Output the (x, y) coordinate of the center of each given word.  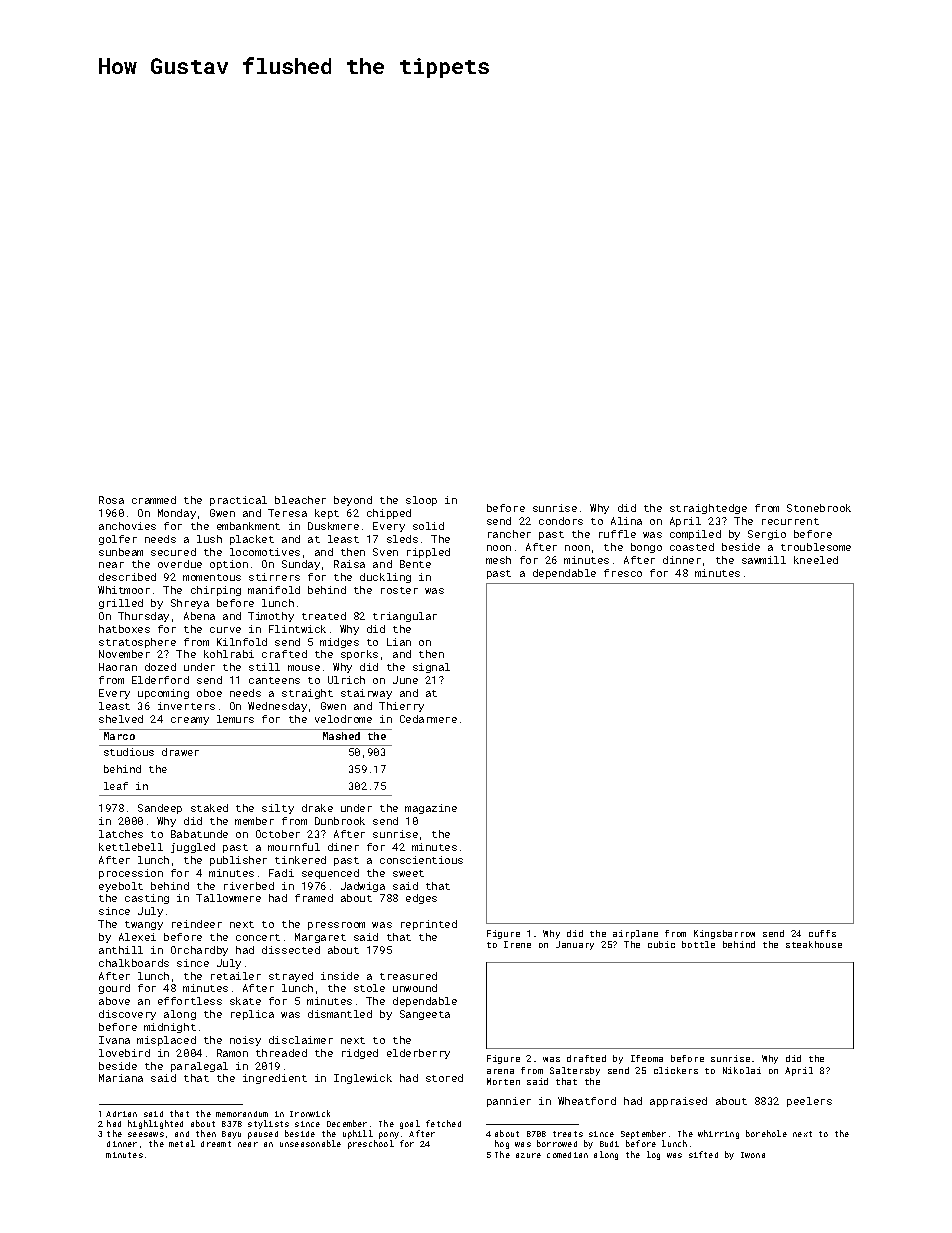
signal (431, 668)
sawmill (764, 560)
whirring (718, 1134)
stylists (268, 1124)
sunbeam (121, 552)
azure (528, 1155)
